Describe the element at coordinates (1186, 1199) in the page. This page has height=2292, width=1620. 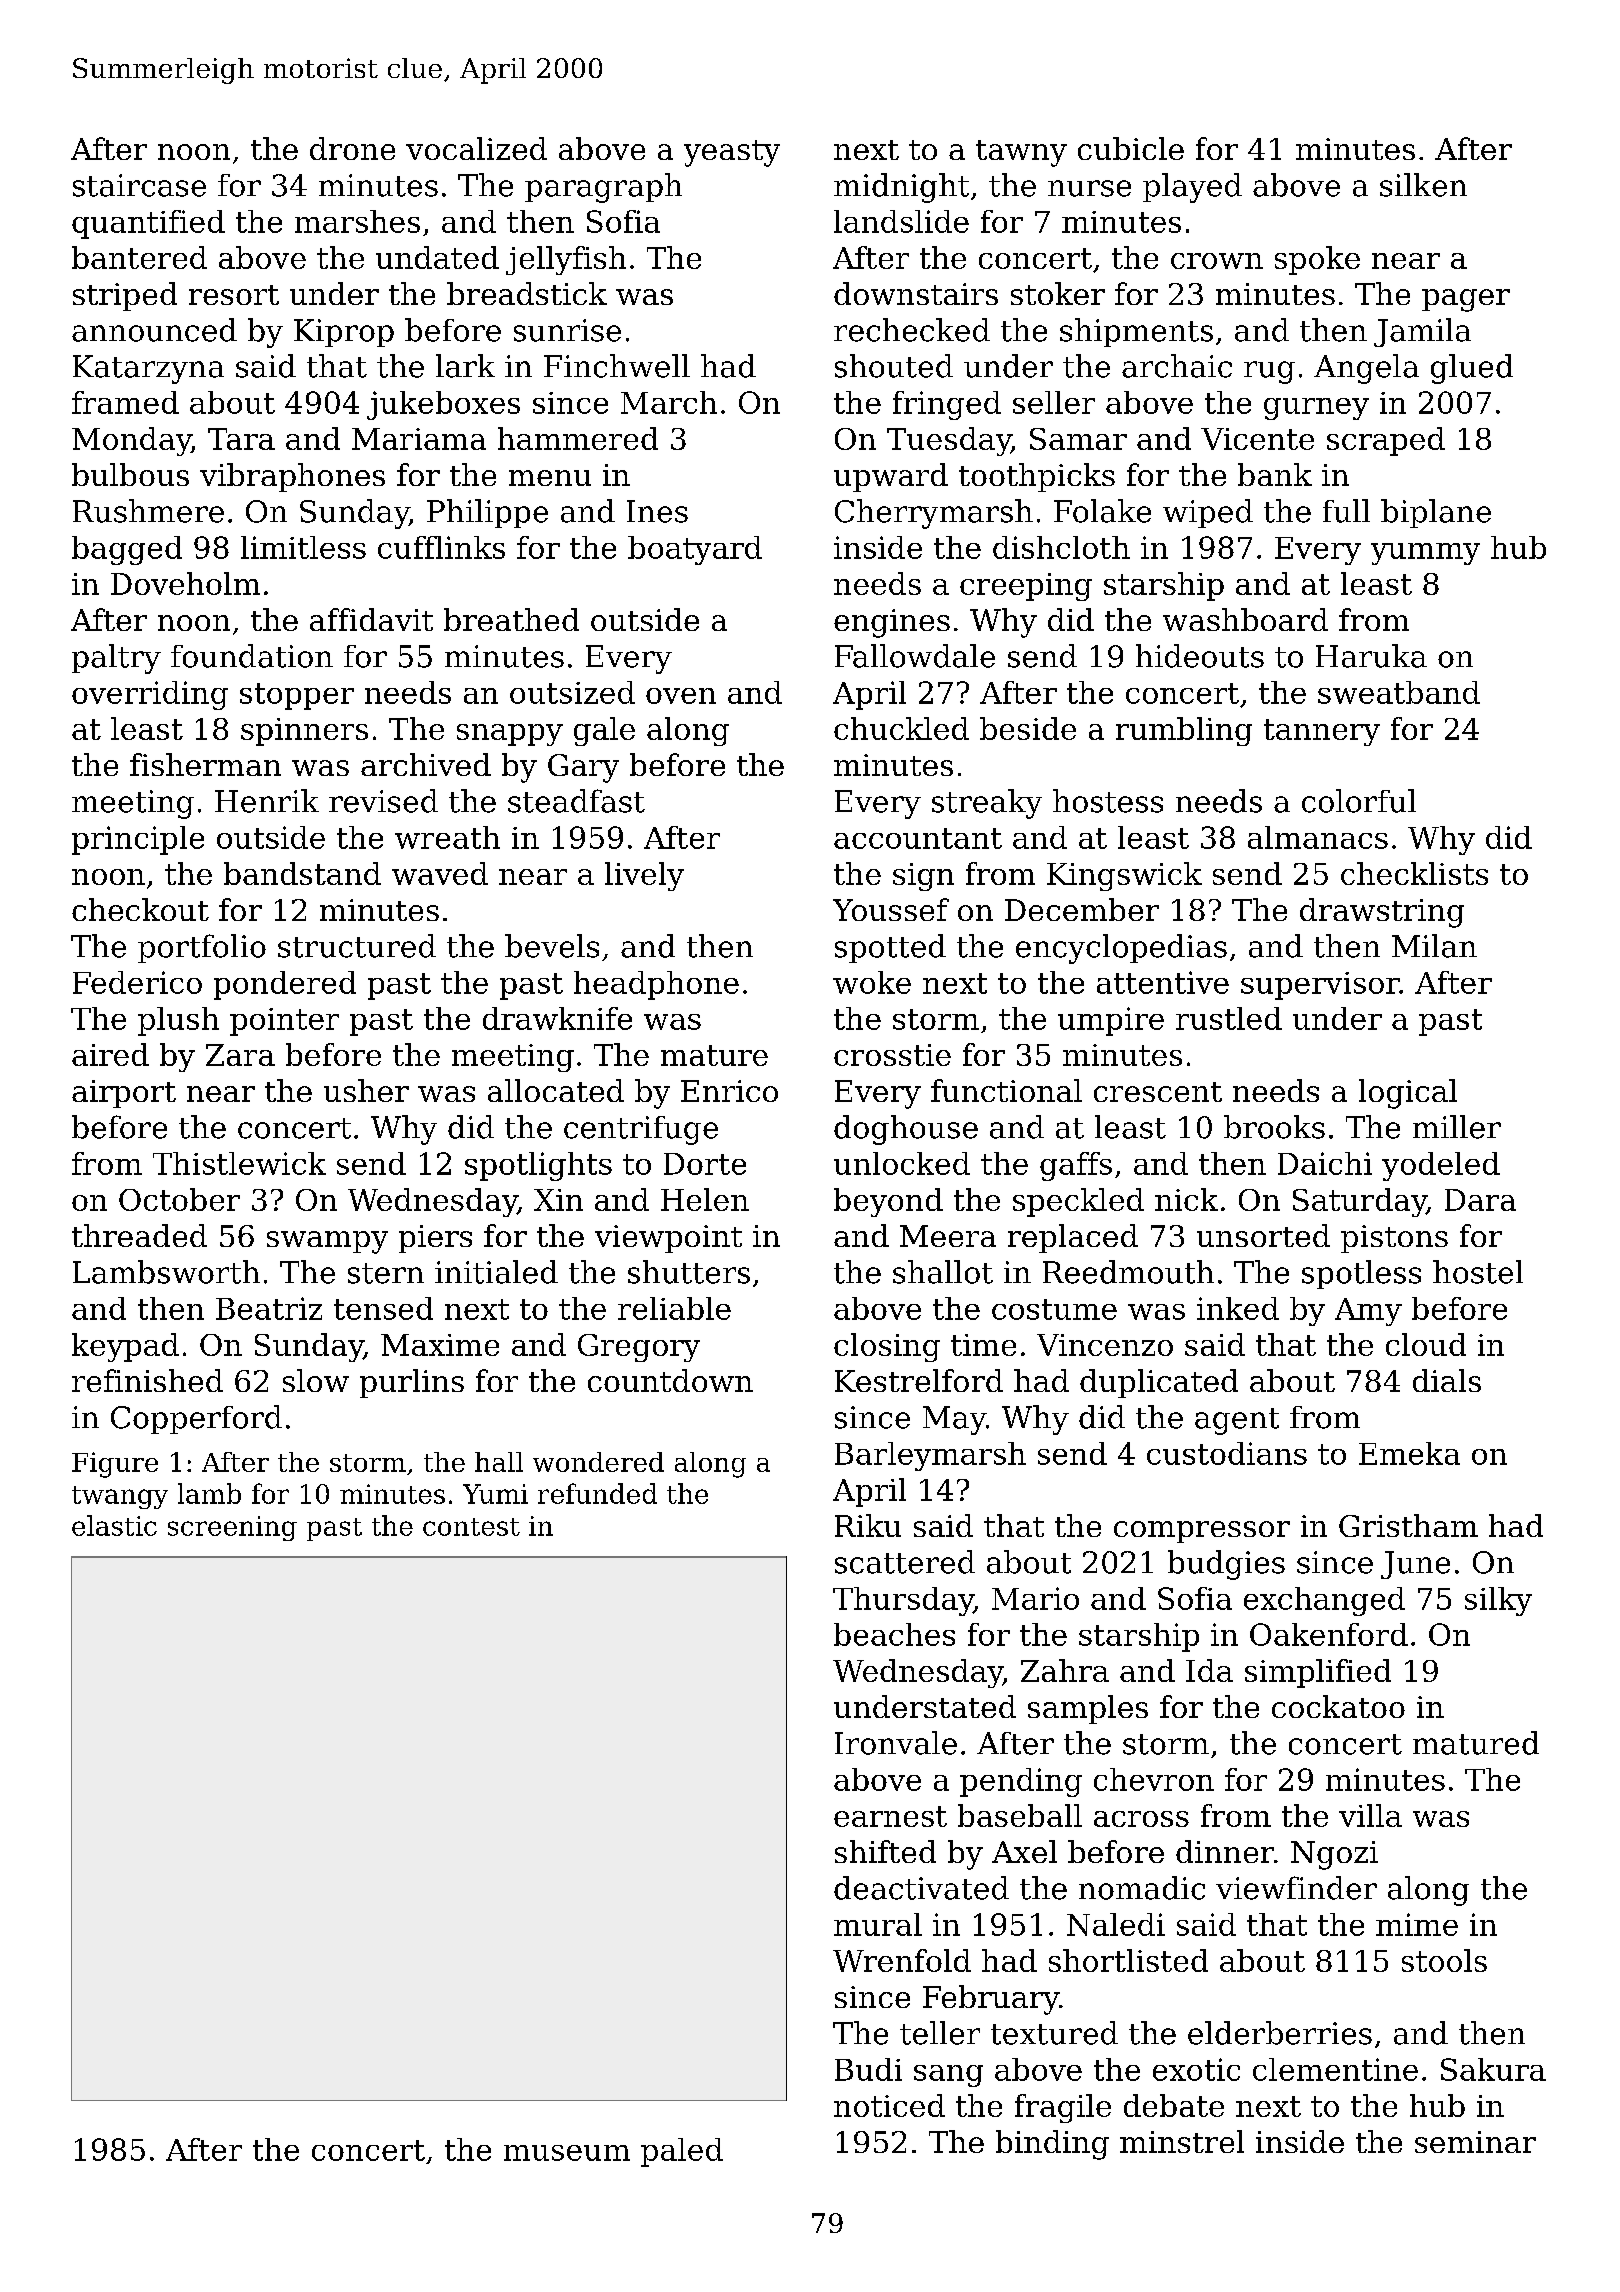
I see `nick` at that location.
